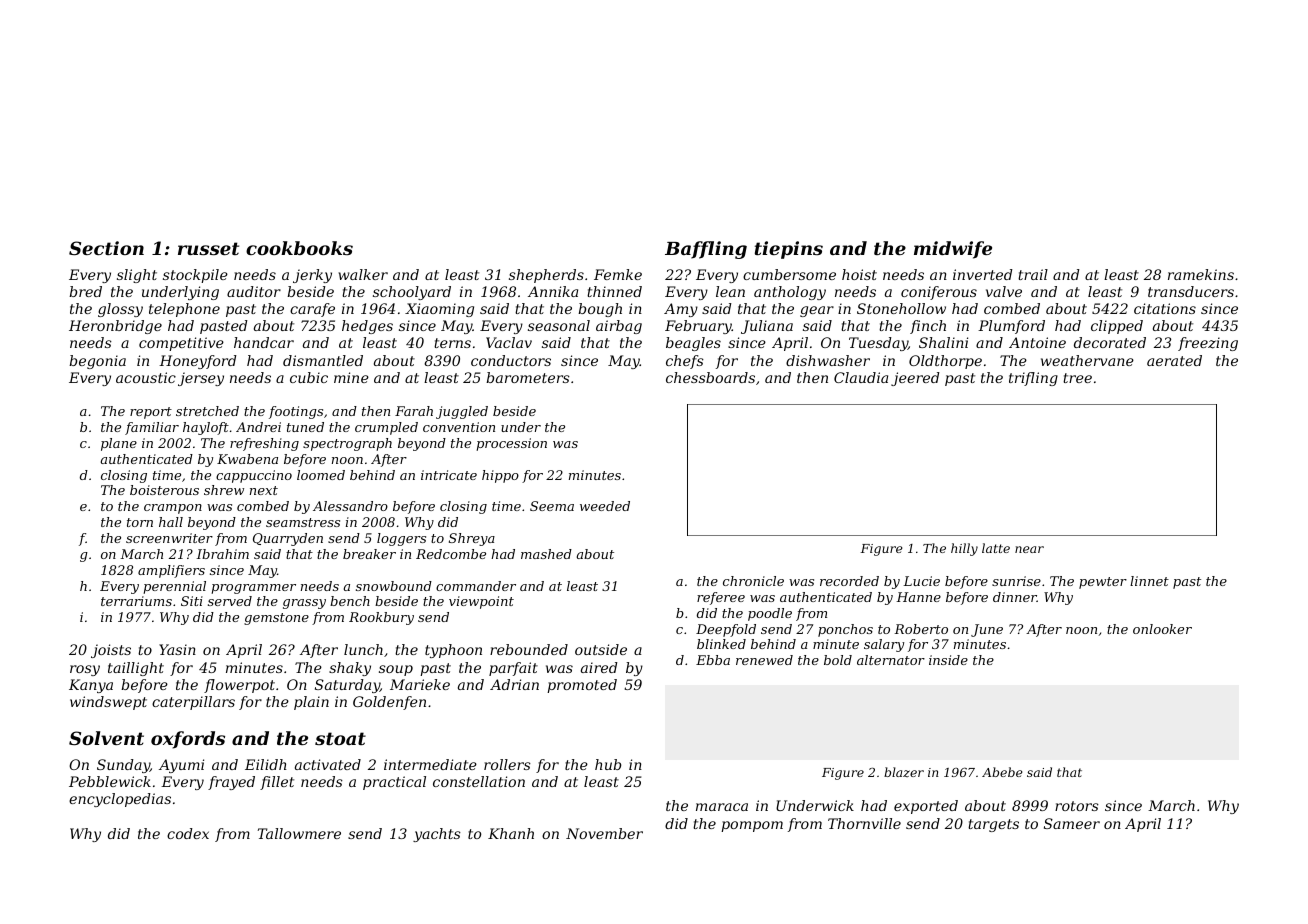  Describe the element at coordinates (528, 377) in the document. I see `barometers` at that location.
